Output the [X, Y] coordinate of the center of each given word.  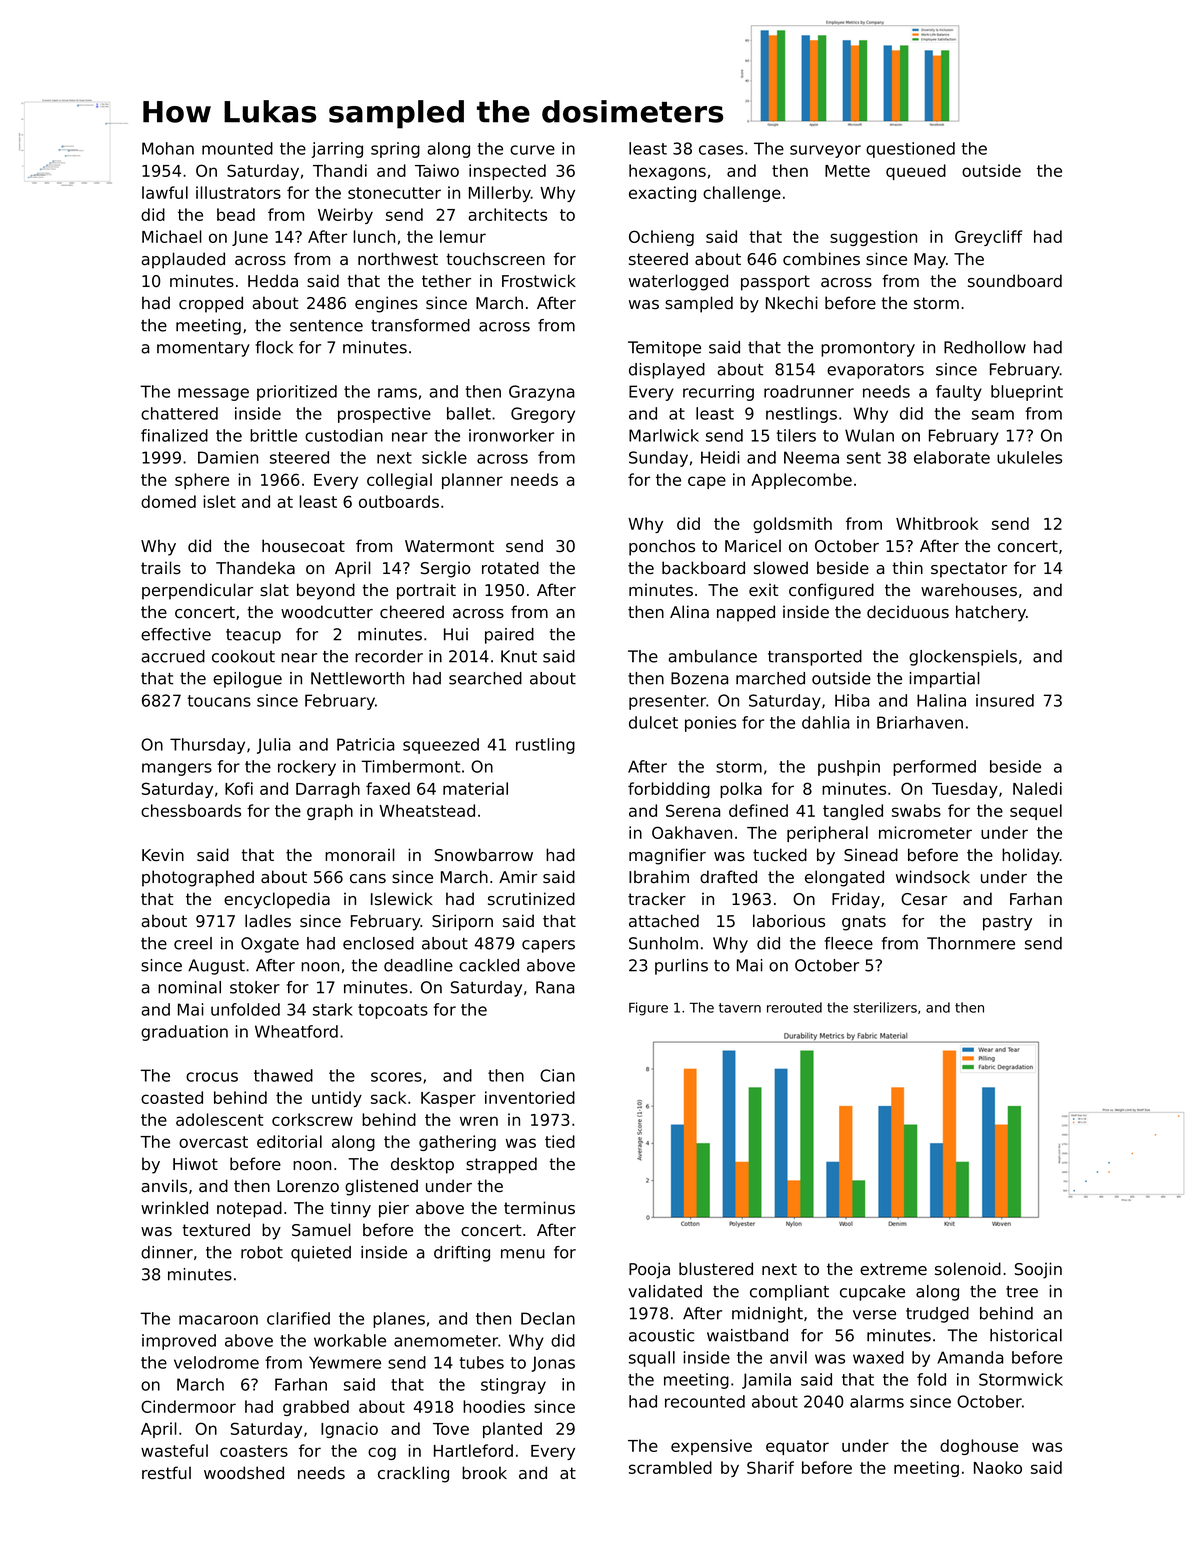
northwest [398, 259]
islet [219, 501]
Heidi [720, 457]
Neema [811, 457]
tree [1022, 1292]
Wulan [869, 435]
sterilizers [885, 1007]
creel [193, 943]
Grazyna [542, 393]
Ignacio [349, 1430]
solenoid [968, 1269]
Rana [555, 987]
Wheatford [296, 1031]
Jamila [766, 1381]
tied [560, 1141]
